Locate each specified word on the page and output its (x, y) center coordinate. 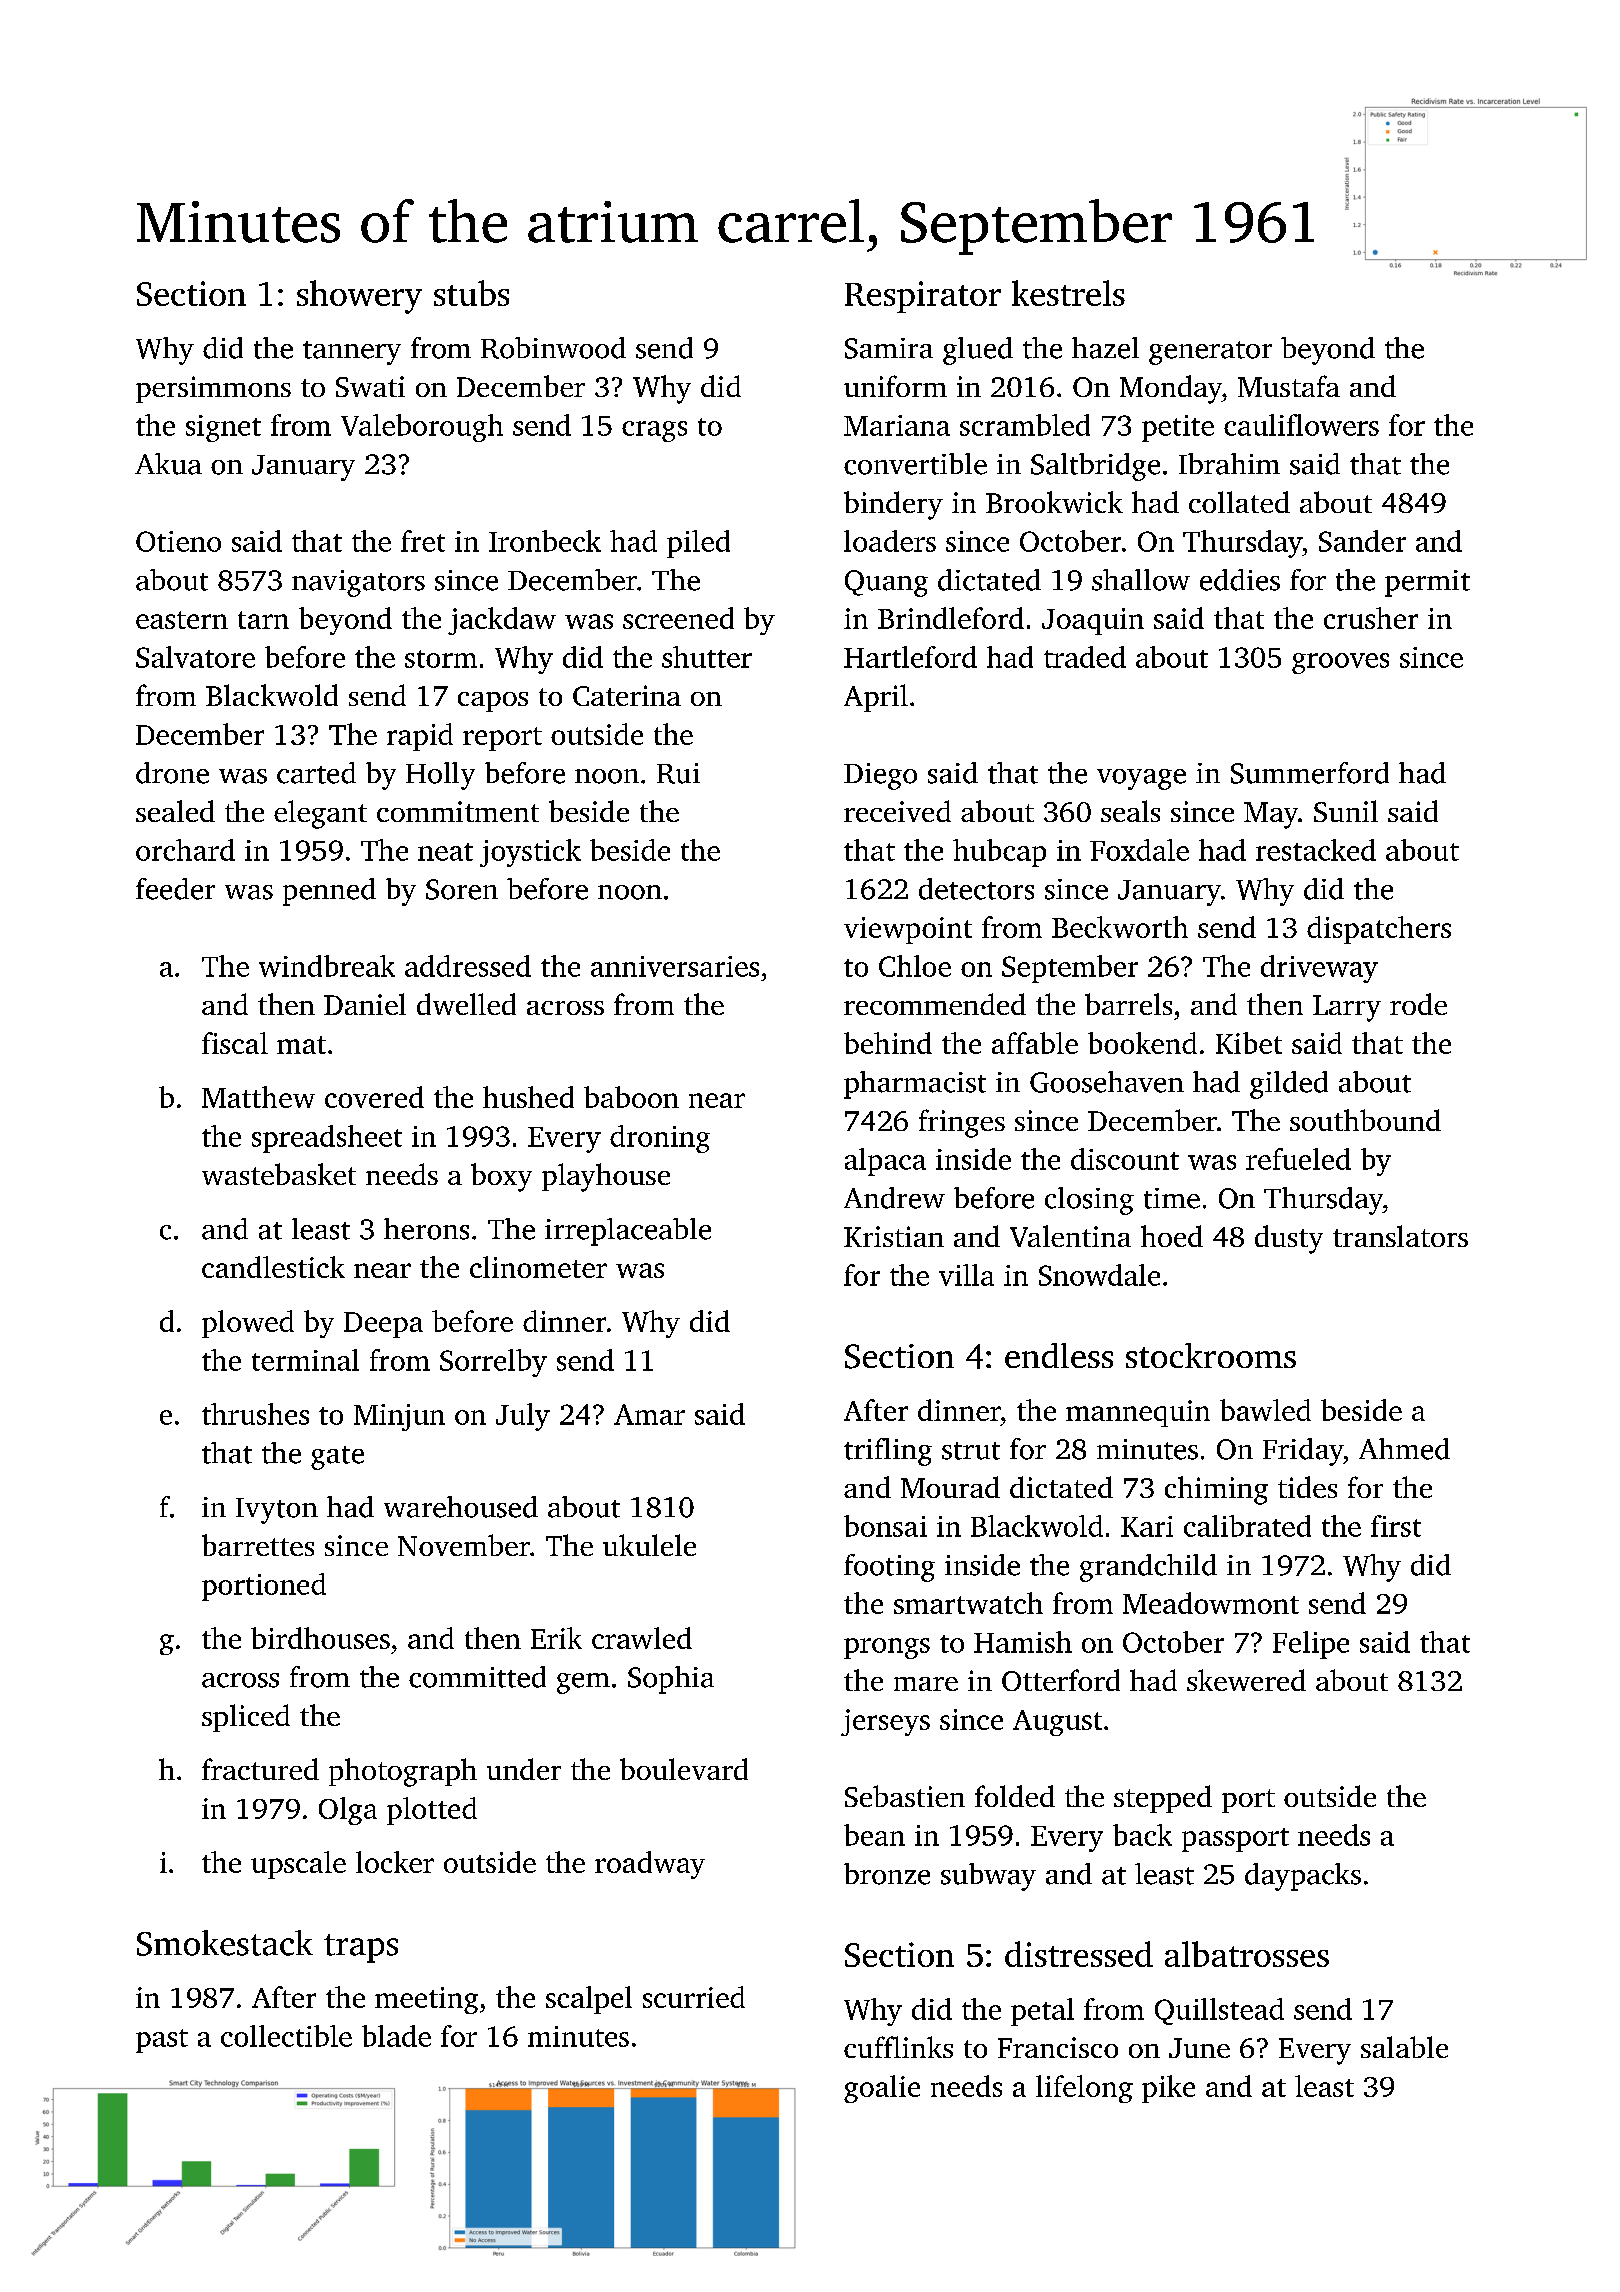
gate (337, 1458)
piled (698, 544)
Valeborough (422, 428)
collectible (286, 2036)
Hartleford (910, 657)
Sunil (1346, 811)
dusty (1289, 1239)
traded (1085, 657)
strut (971, 1451)
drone (172, 773)
